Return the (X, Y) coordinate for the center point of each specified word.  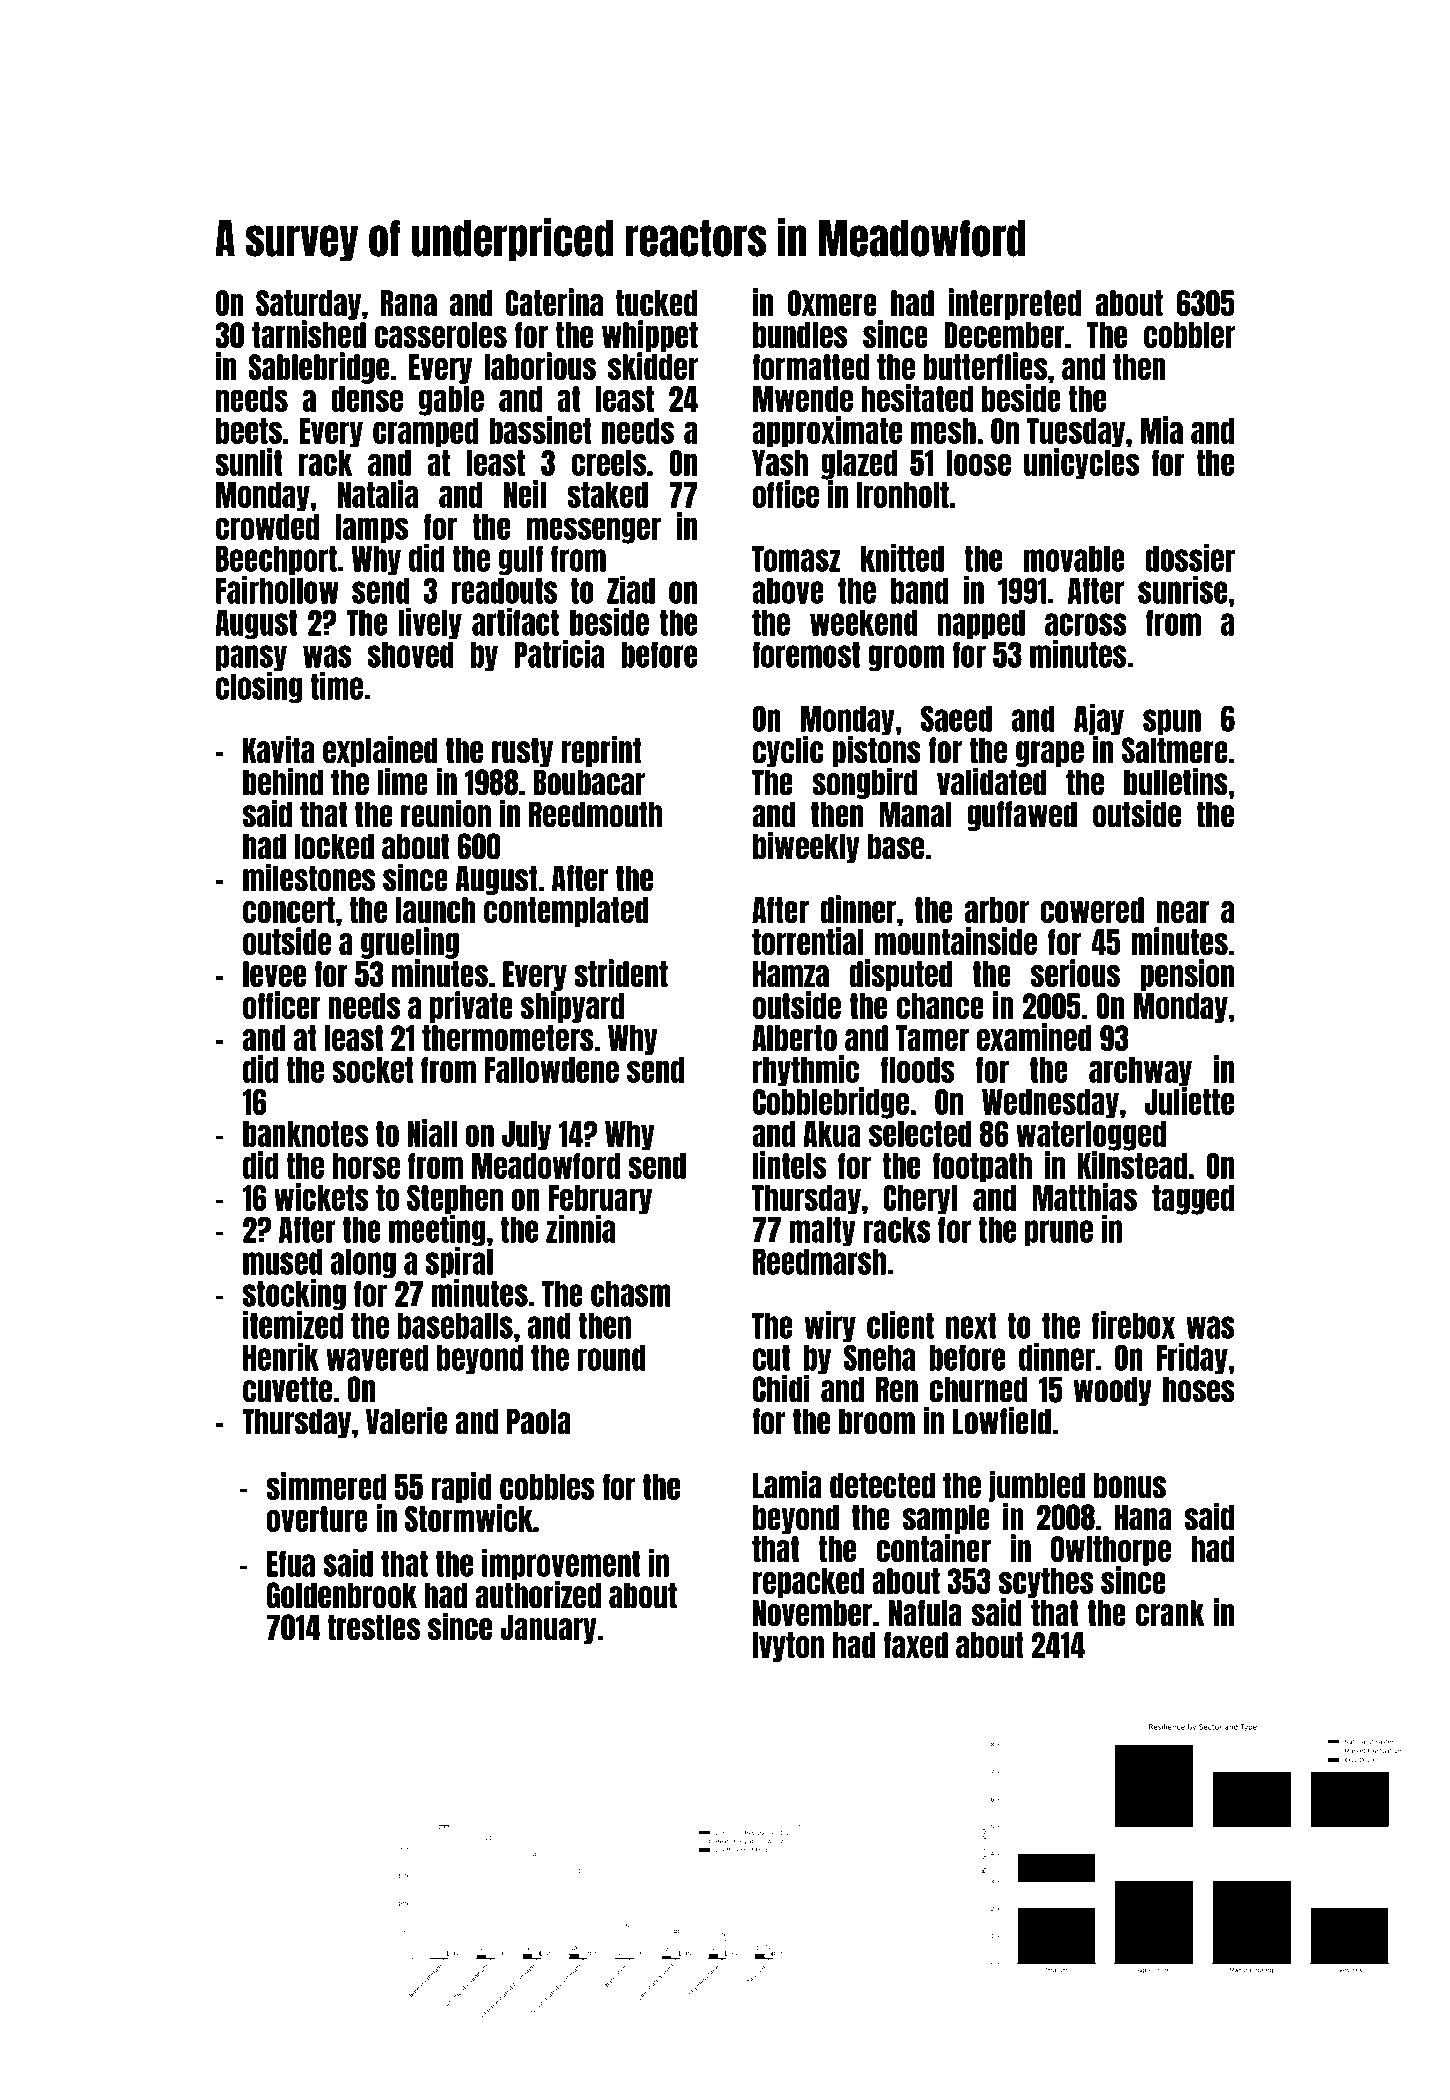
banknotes (305, 1134)
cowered (1092, 910)
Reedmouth (595, 814)
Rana (409, 303)
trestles (373, 1627)
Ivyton (788, 1647)
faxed (916, 1645)
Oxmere (832, 303)
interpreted (1014, 304)
